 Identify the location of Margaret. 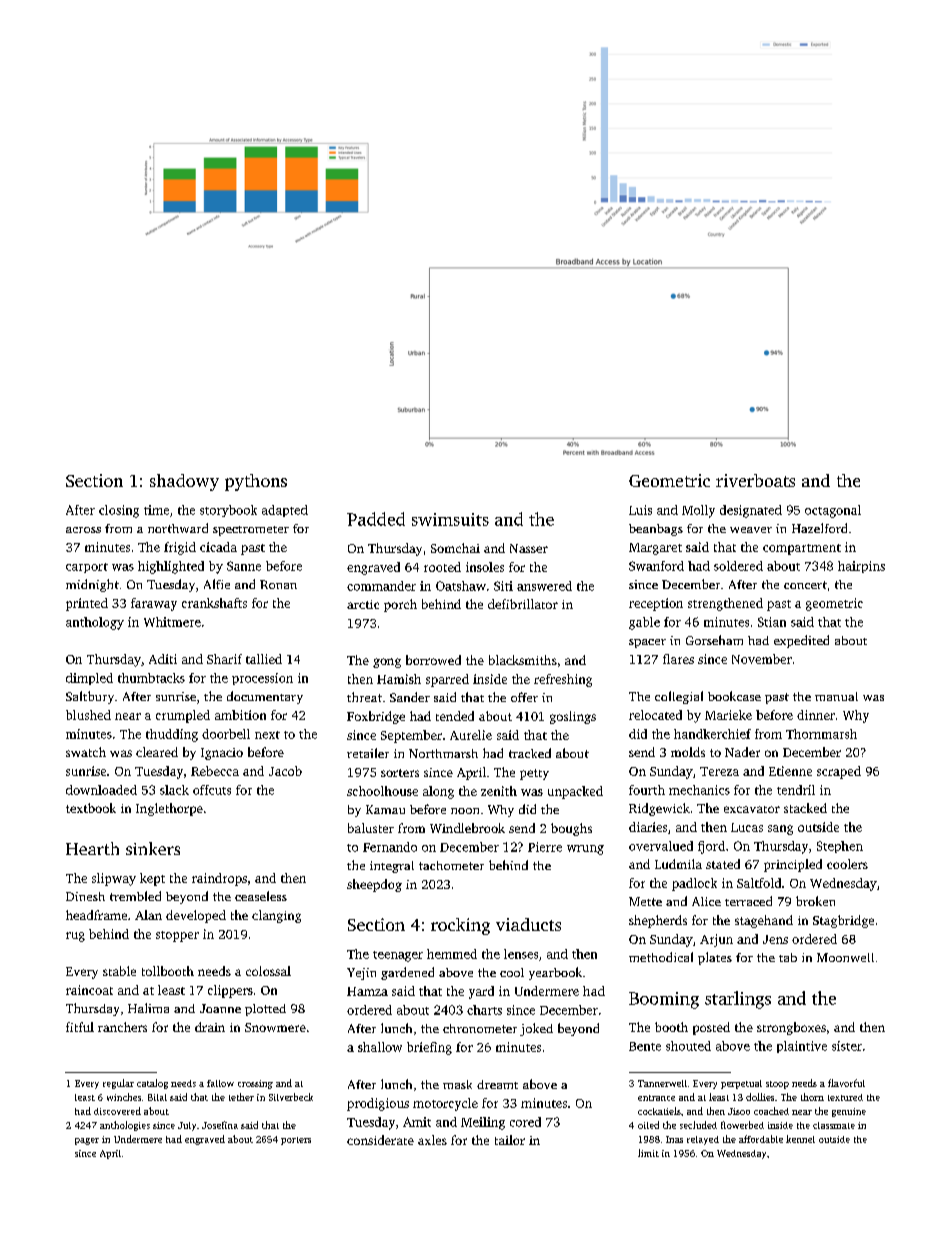
(655, 549).
